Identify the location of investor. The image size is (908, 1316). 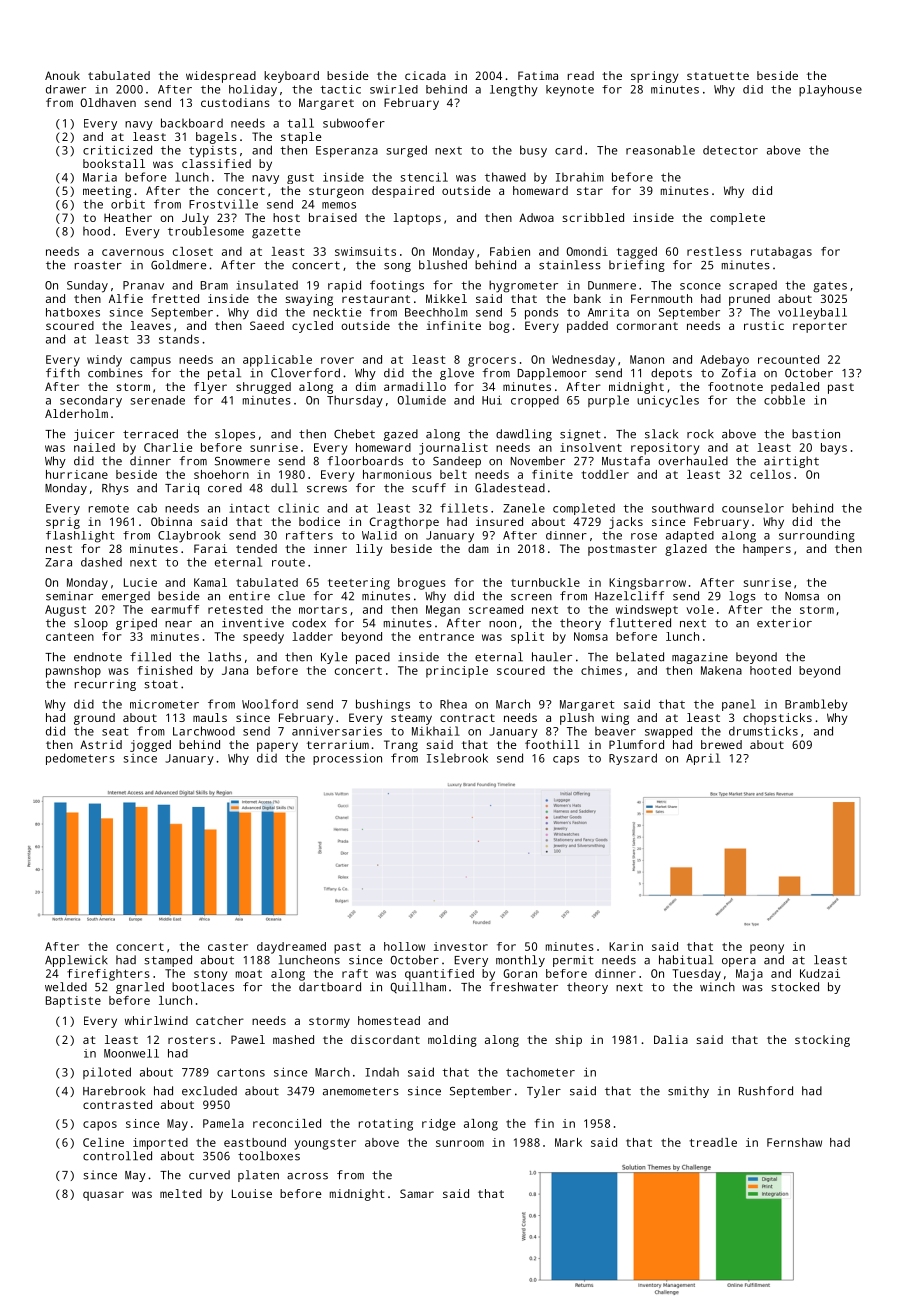
(460, 946).
